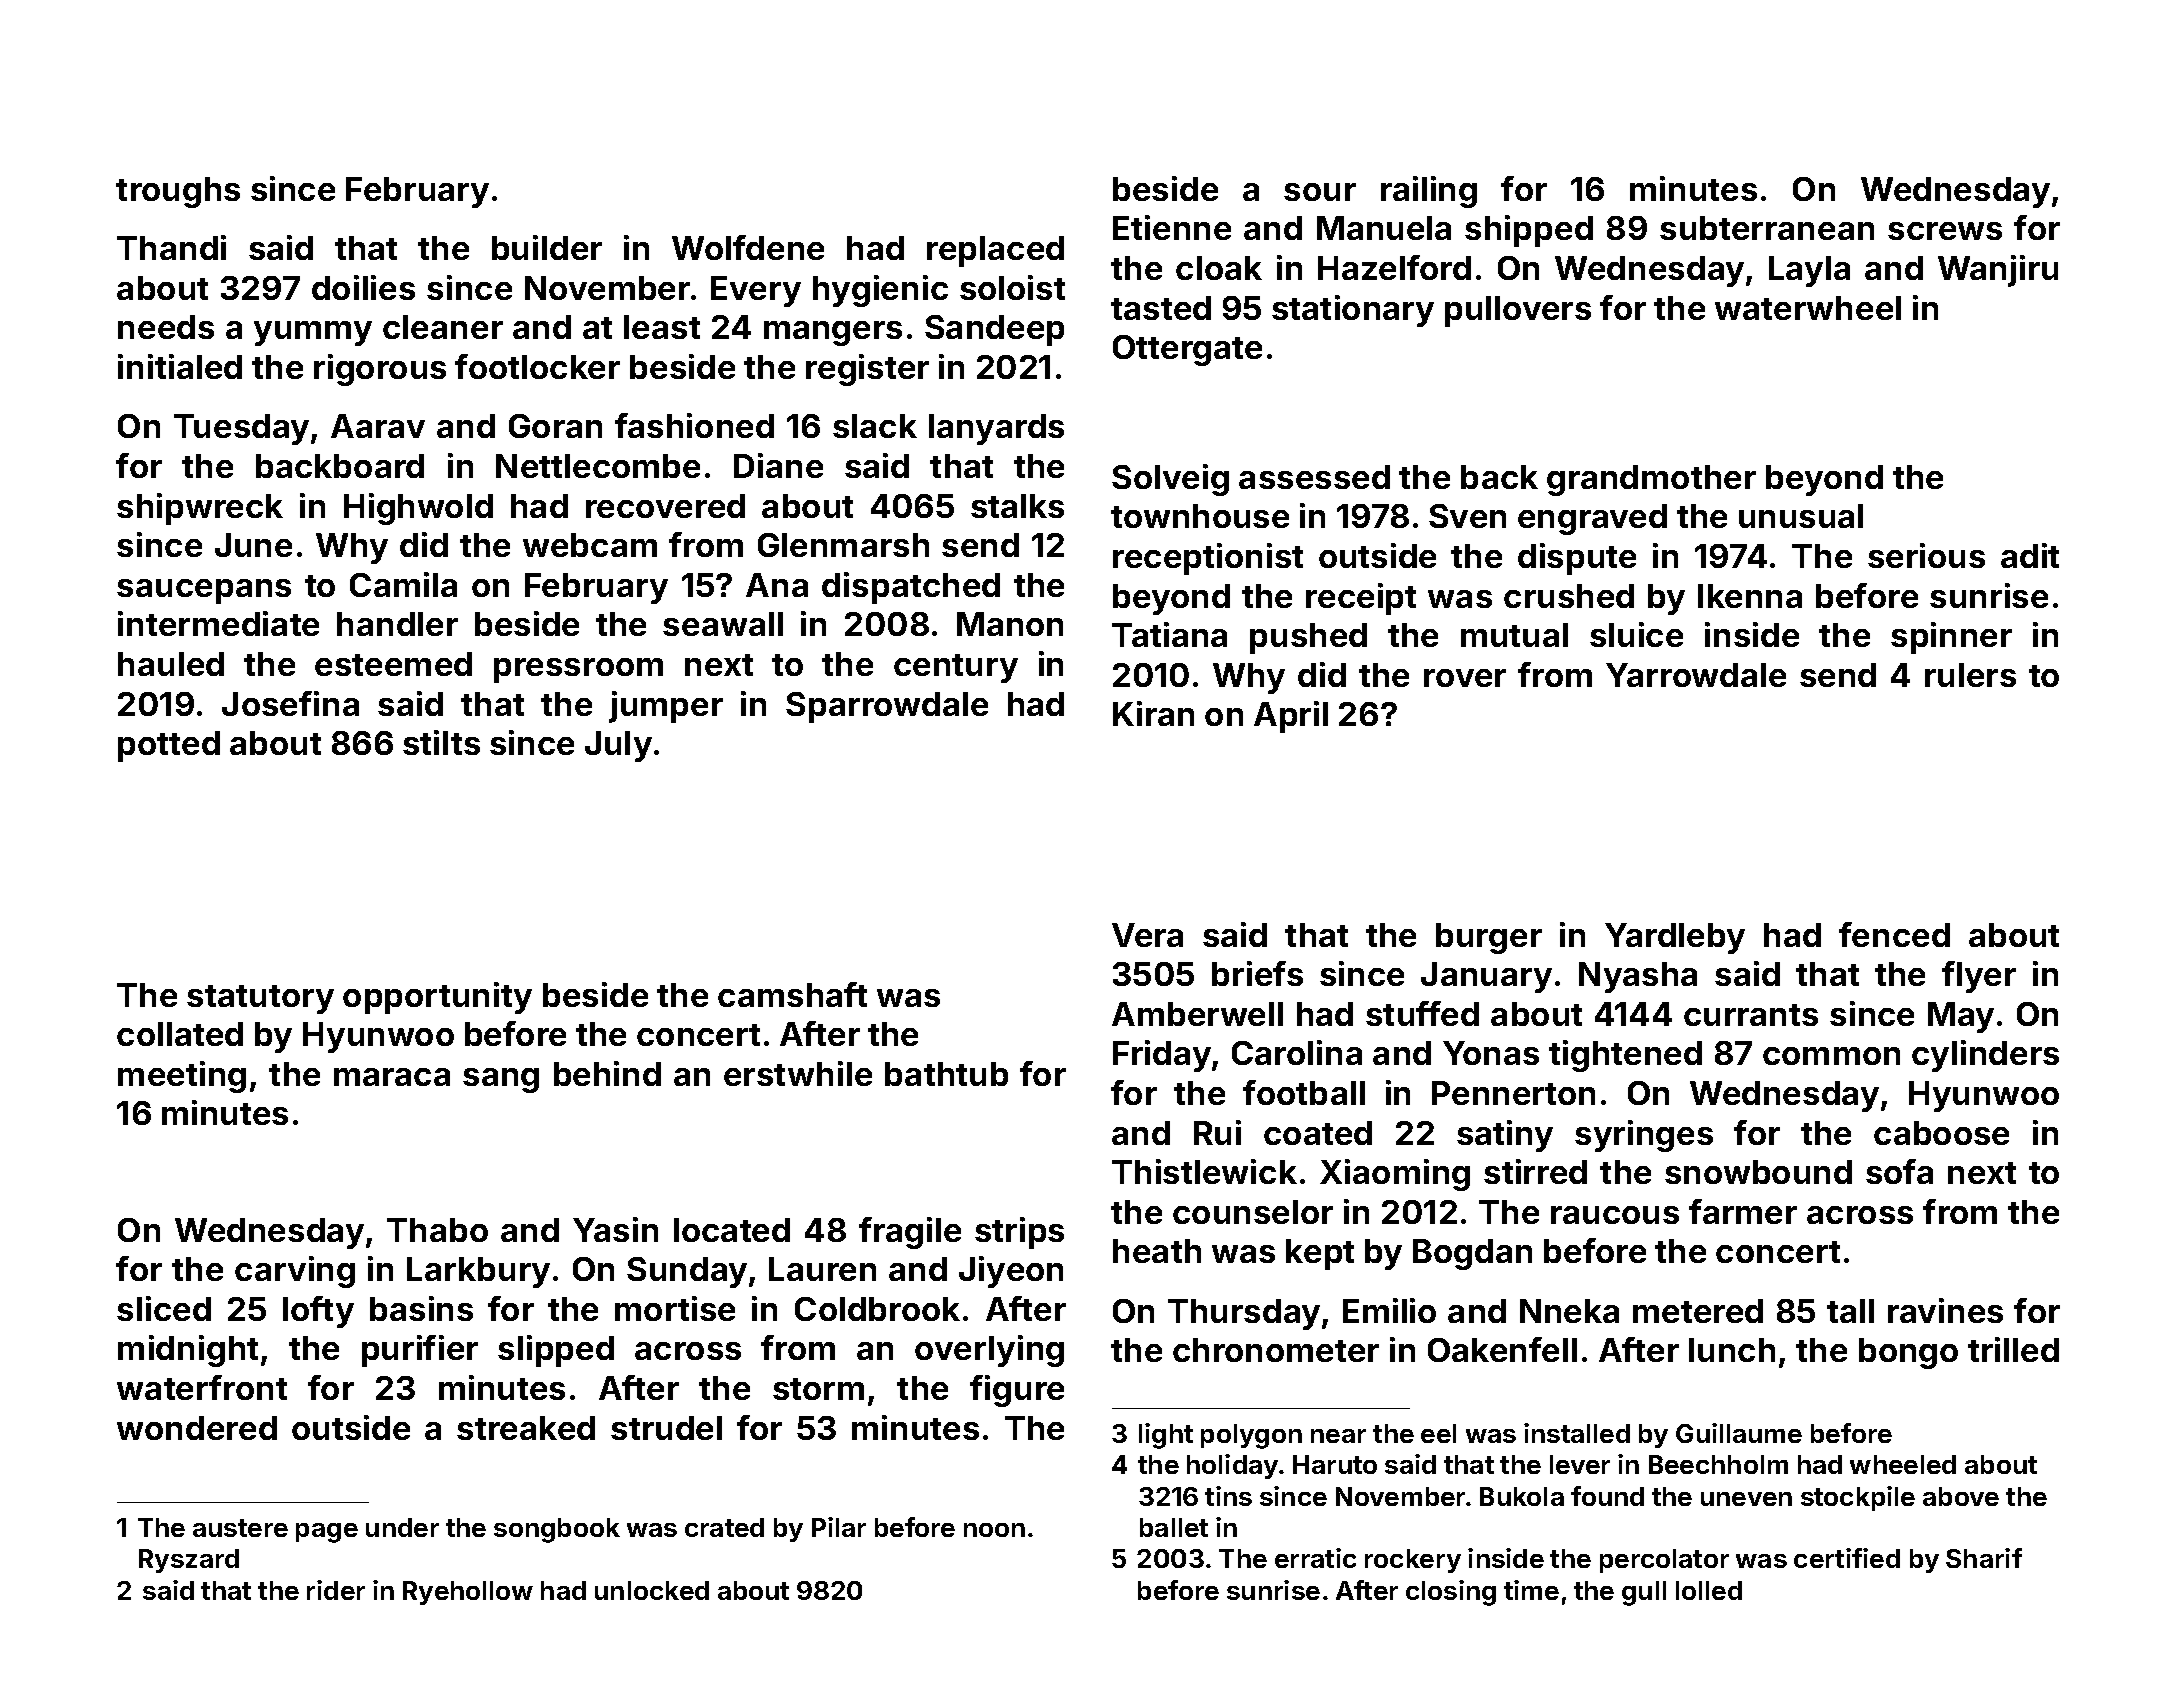 Image resolution: width=2178 pixels, height=1683 pixels. I want to click on builder, so click(547, 247).
